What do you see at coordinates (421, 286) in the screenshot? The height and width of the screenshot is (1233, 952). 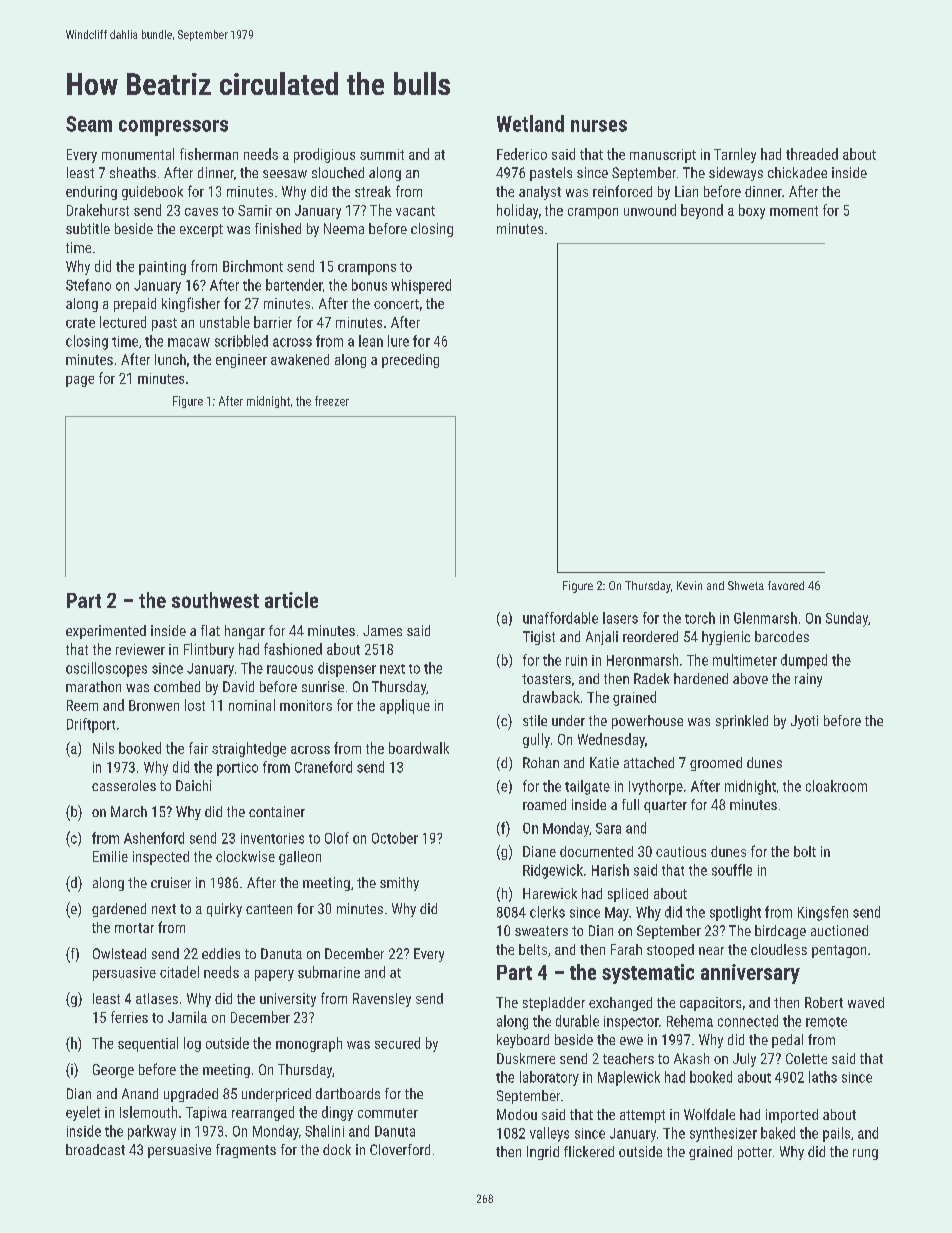 I see `whispered` at bounding box center [421, 286].
